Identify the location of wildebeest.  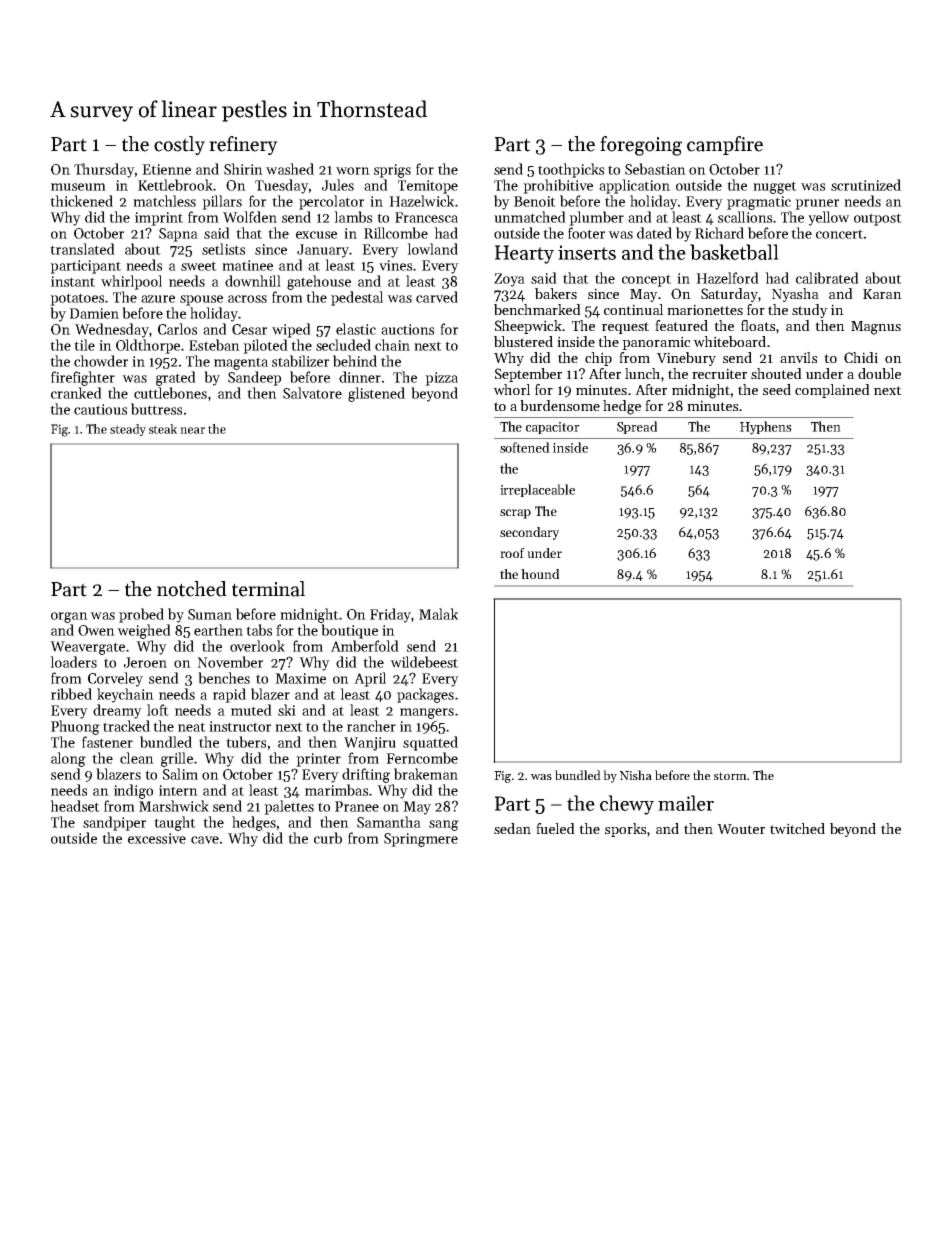
(424, 662).
